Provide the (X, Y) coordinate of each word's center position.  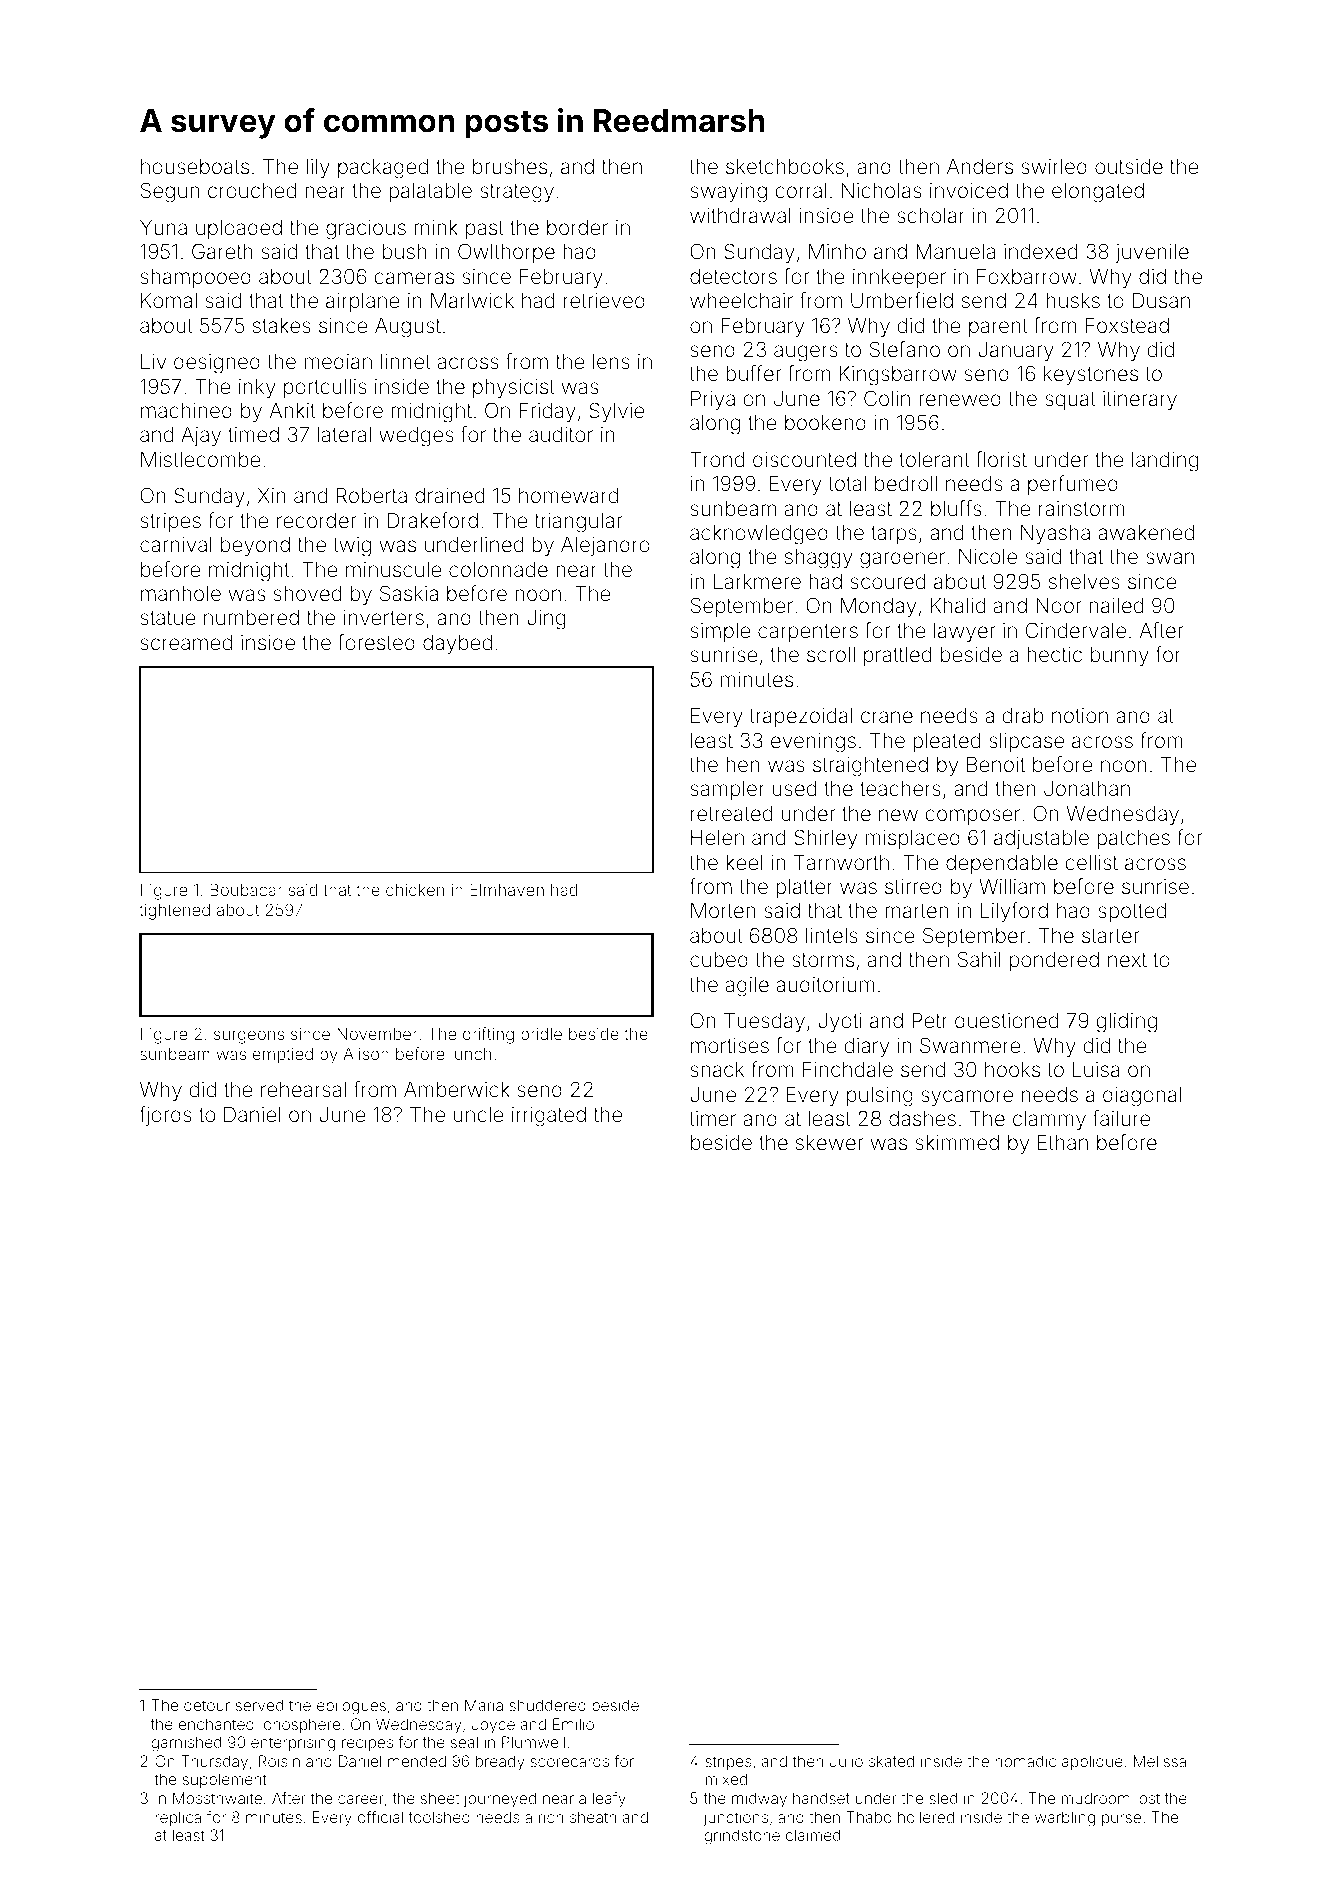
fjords (165, 1116)
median (338, 361)
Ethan (1063, 1142)
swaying (728, 193)
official (380, 1817)
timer (712, 1118)
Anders (980, 166)
